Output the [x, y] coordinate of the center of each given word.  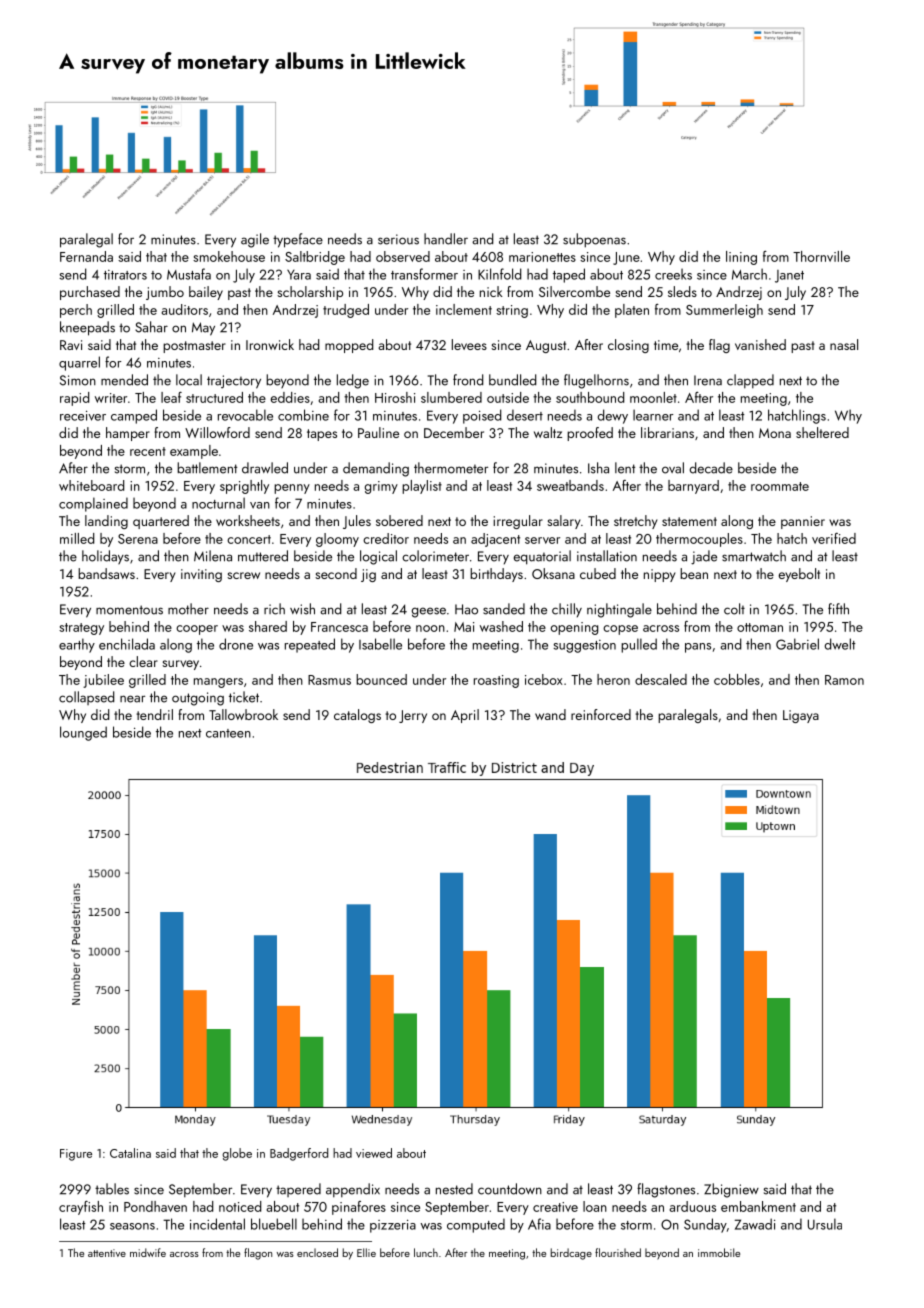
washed [501, 626]
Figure [76, 1155]
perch [76, 311]
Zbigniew [731, 1190]
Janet [789, 276]
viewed [374, 1153]
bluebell [274, 1224]
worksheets [248, 520]
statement [689, 521]
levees [469, 344]
